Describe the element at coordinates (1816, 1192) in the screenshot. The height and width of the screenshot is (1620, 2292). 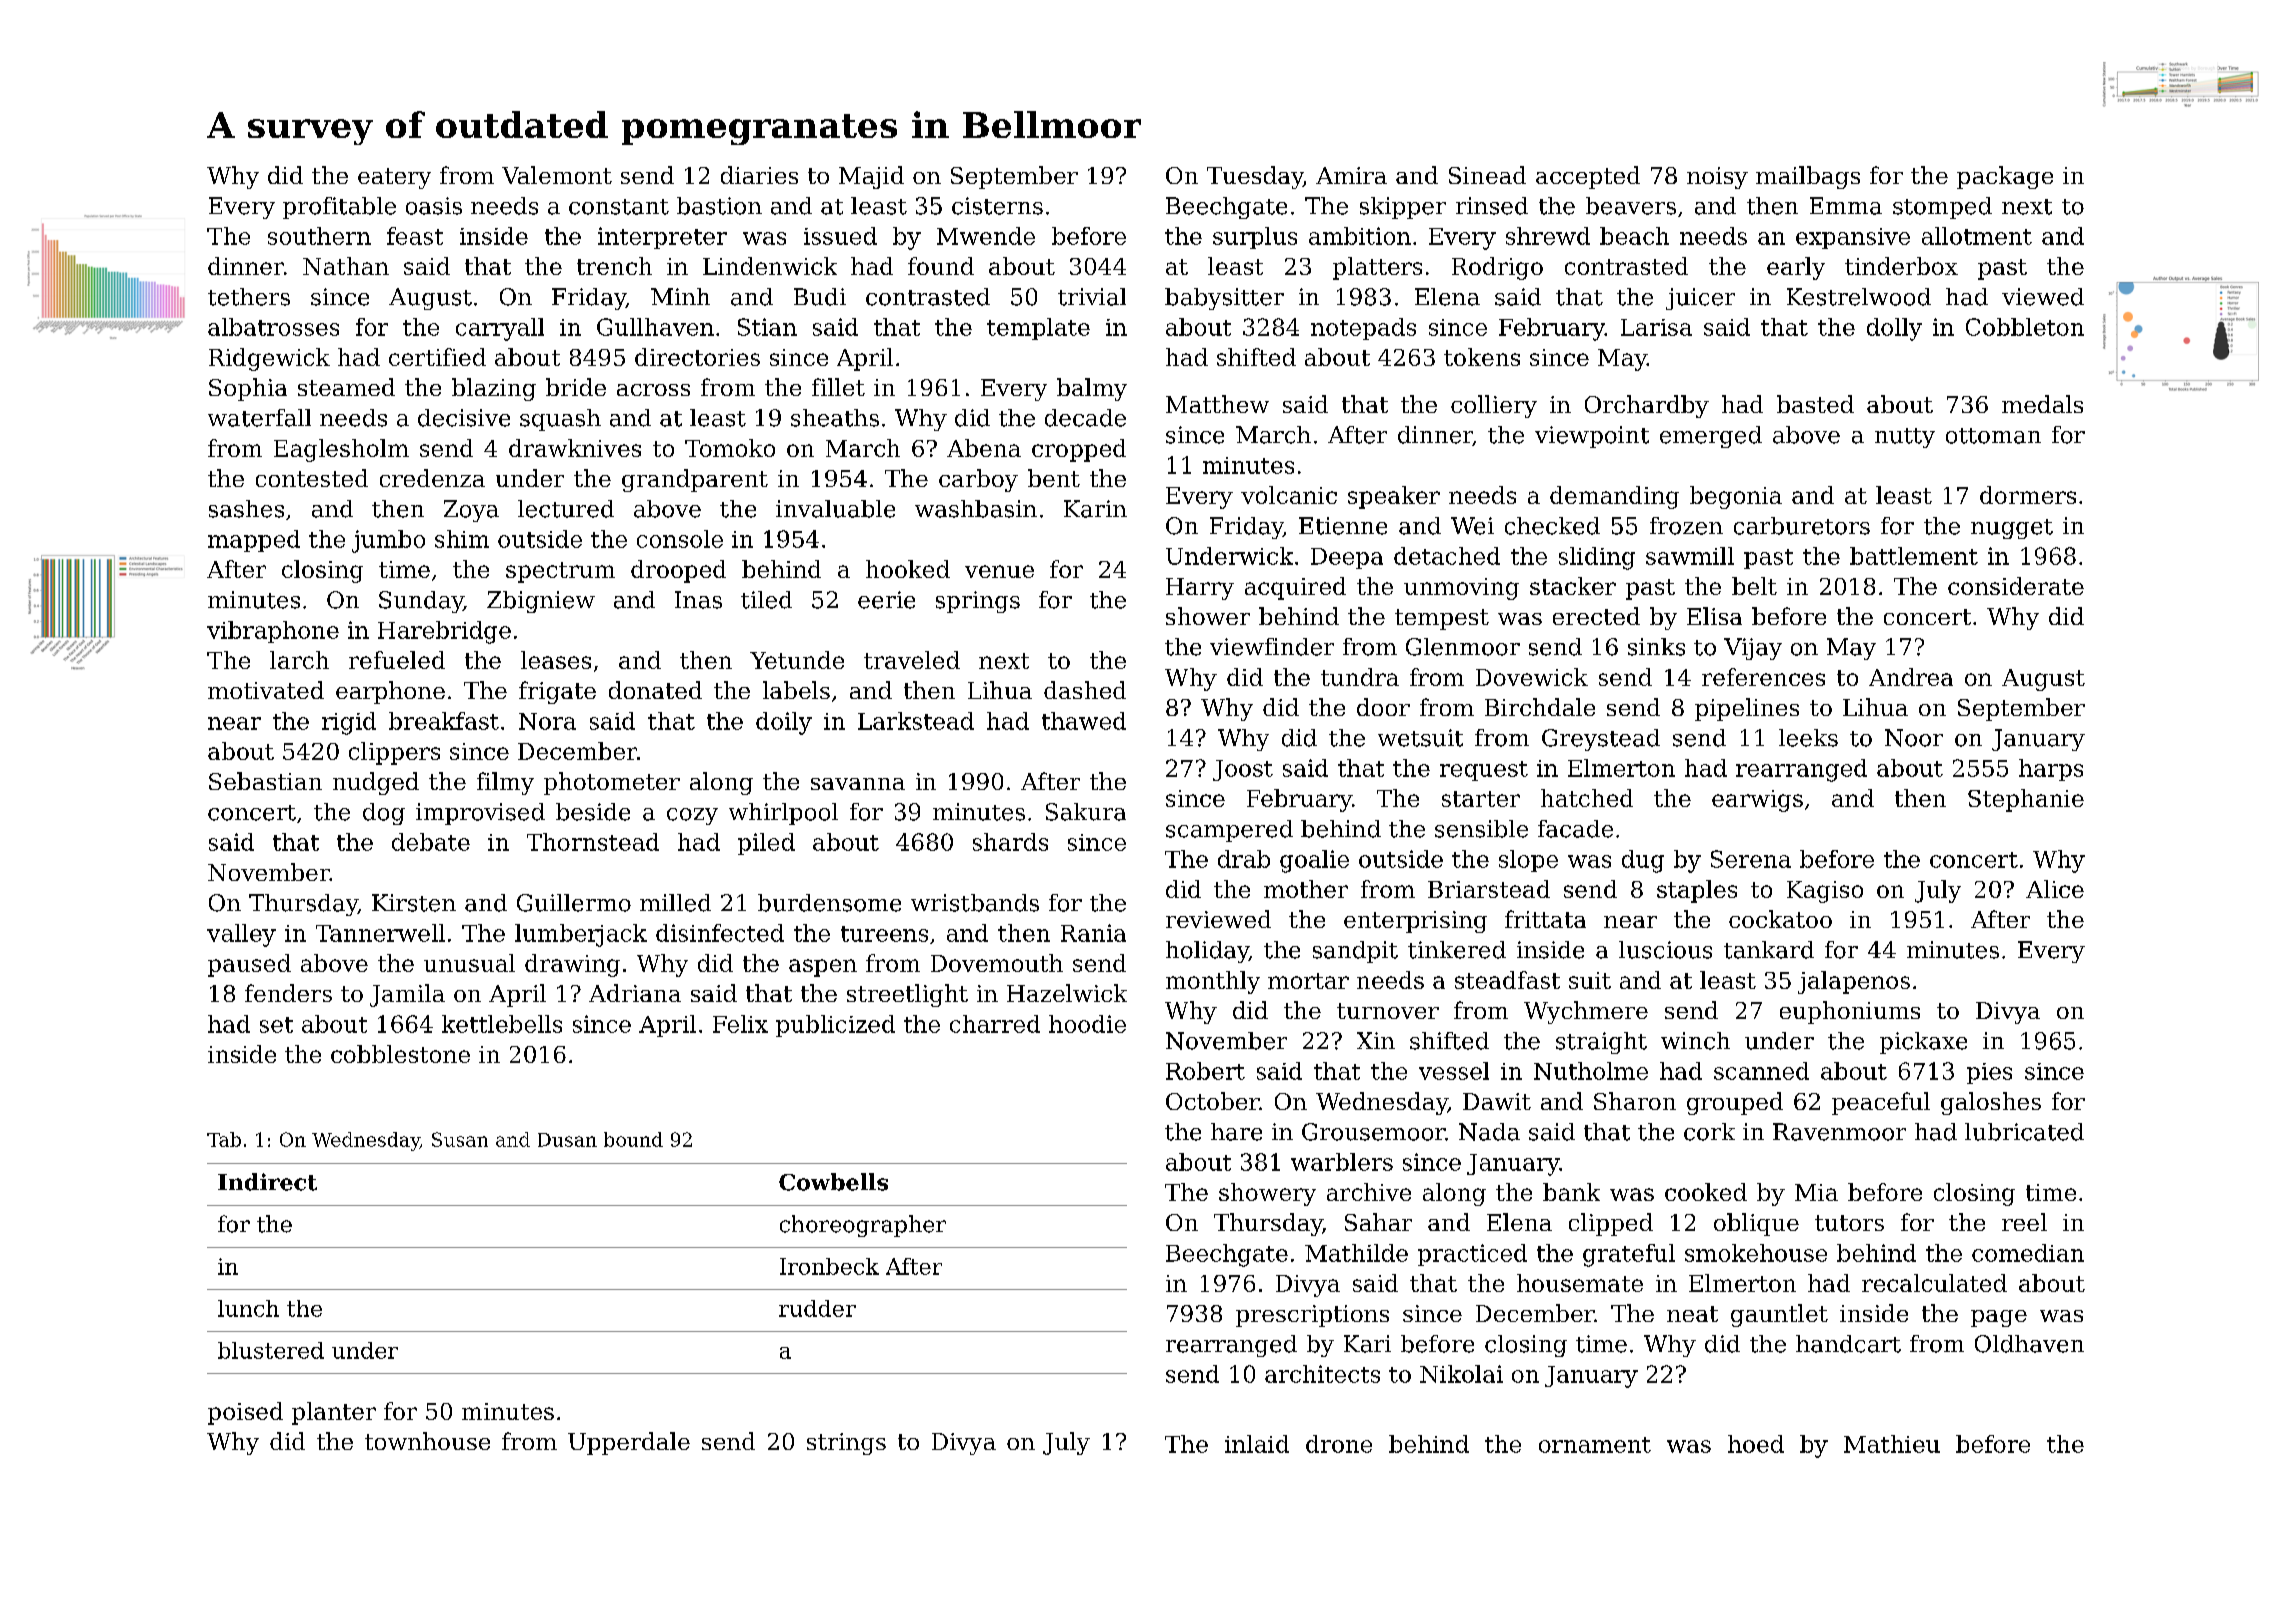
I see `Mia` at that location.
